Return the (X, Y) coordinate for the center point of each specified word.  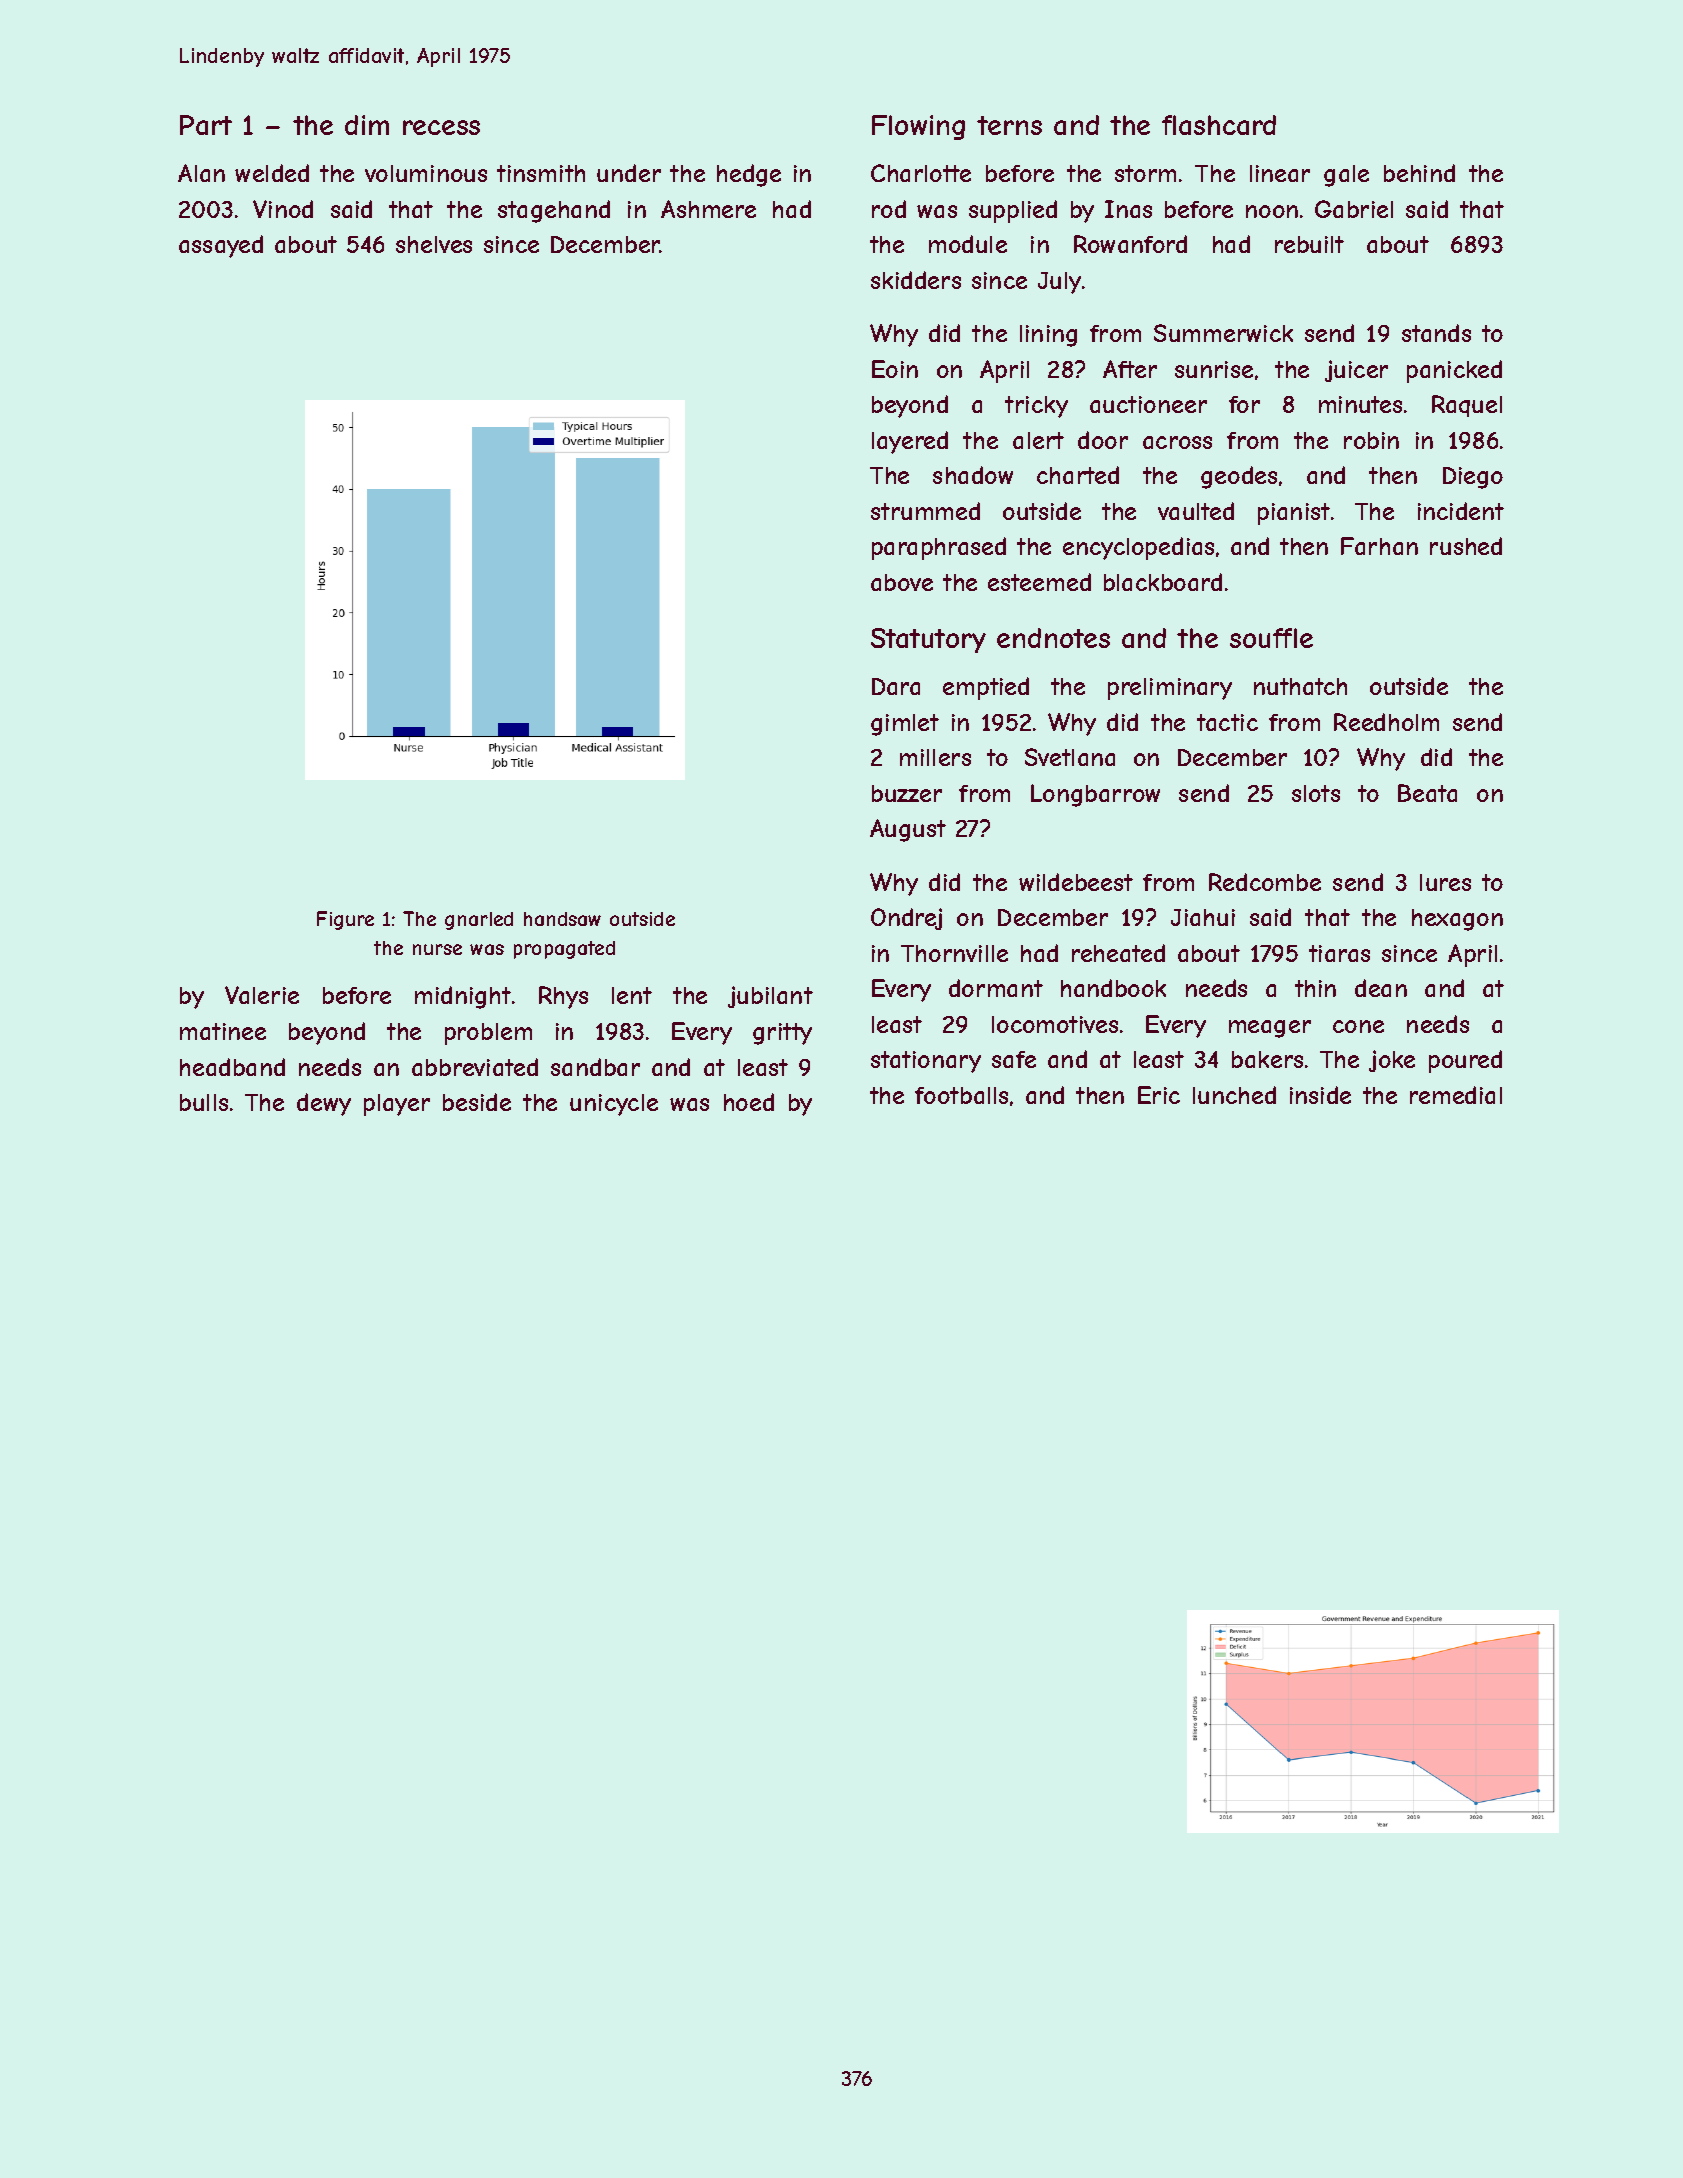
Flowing (918, 127)
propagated (564, 950)
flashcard (1219, 125)
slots (1316, 793)
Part (206, 125)
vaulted (1196, 511)
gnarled (479, 921)
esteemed (1039, 582)
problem (488, 1034)
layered (910, 442)
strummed (925, 511)
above (902, 582)
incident (1461, 511)
